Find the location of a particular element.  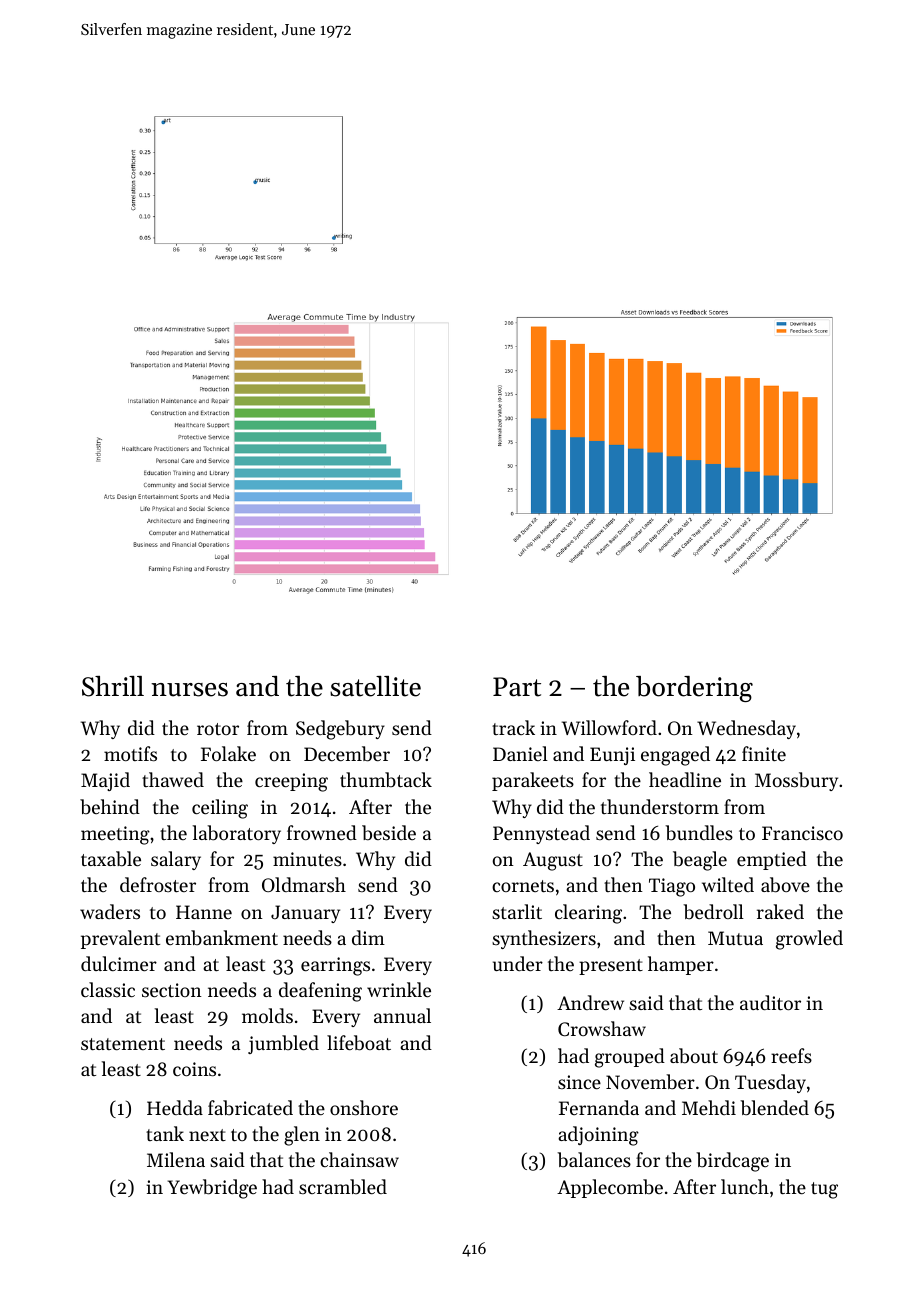

Yewbridge is located at coordinates (212, 1189).
